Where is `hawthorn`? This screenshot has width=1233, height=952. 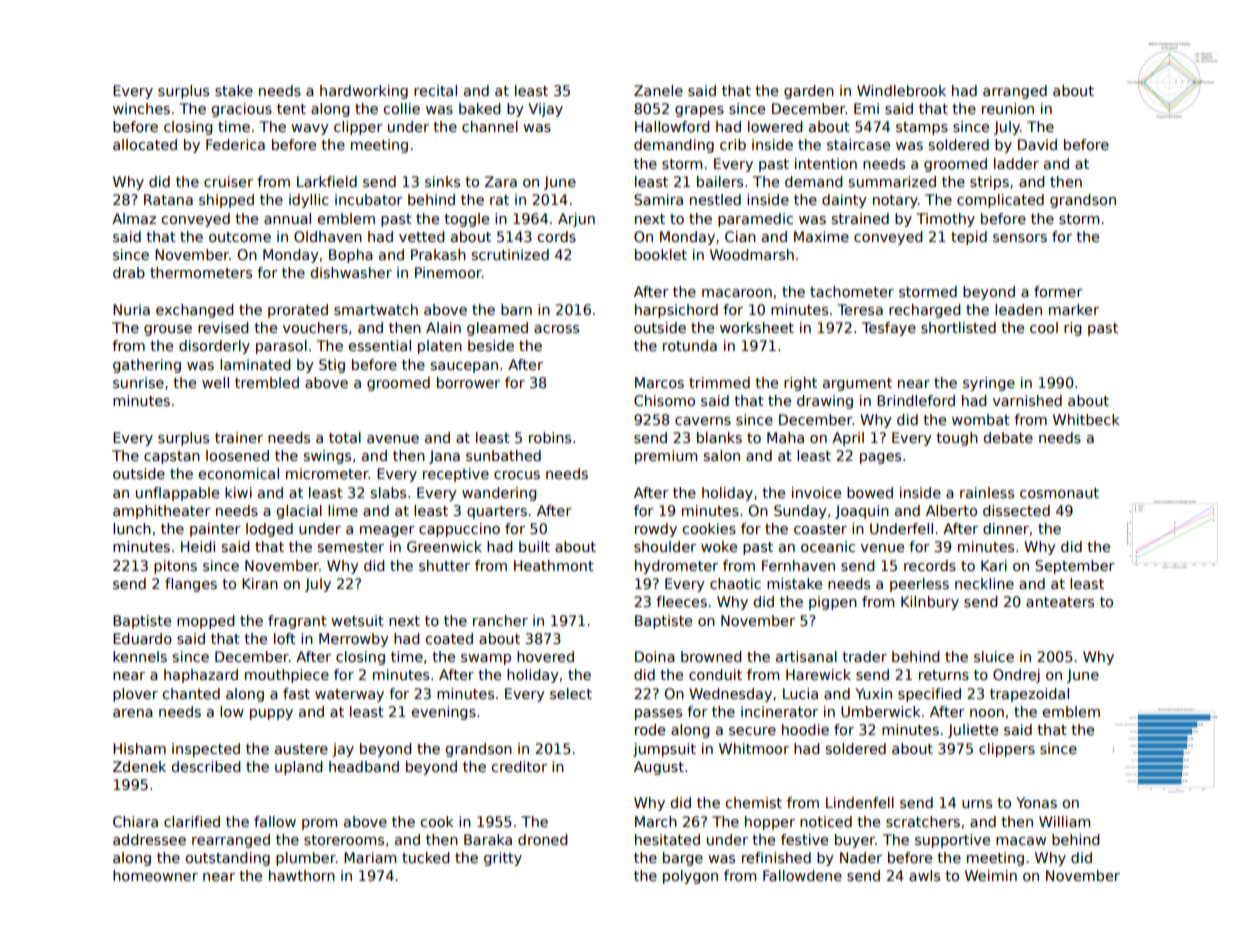
hawthorn is located at coordinates (302, 875).
